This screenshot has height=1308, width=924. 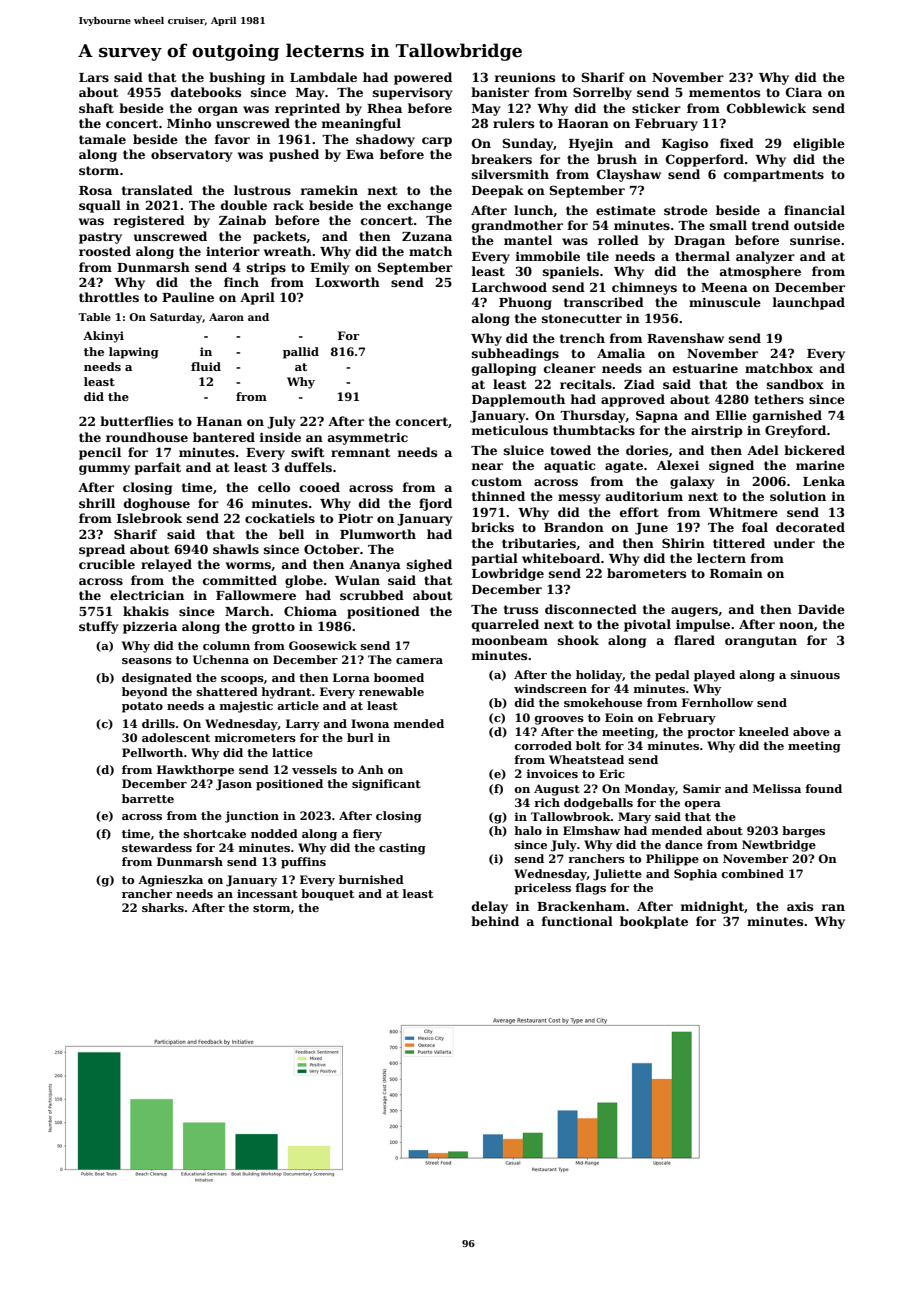 I want to click on Dapplemouth, so click(x=518, y=400).
